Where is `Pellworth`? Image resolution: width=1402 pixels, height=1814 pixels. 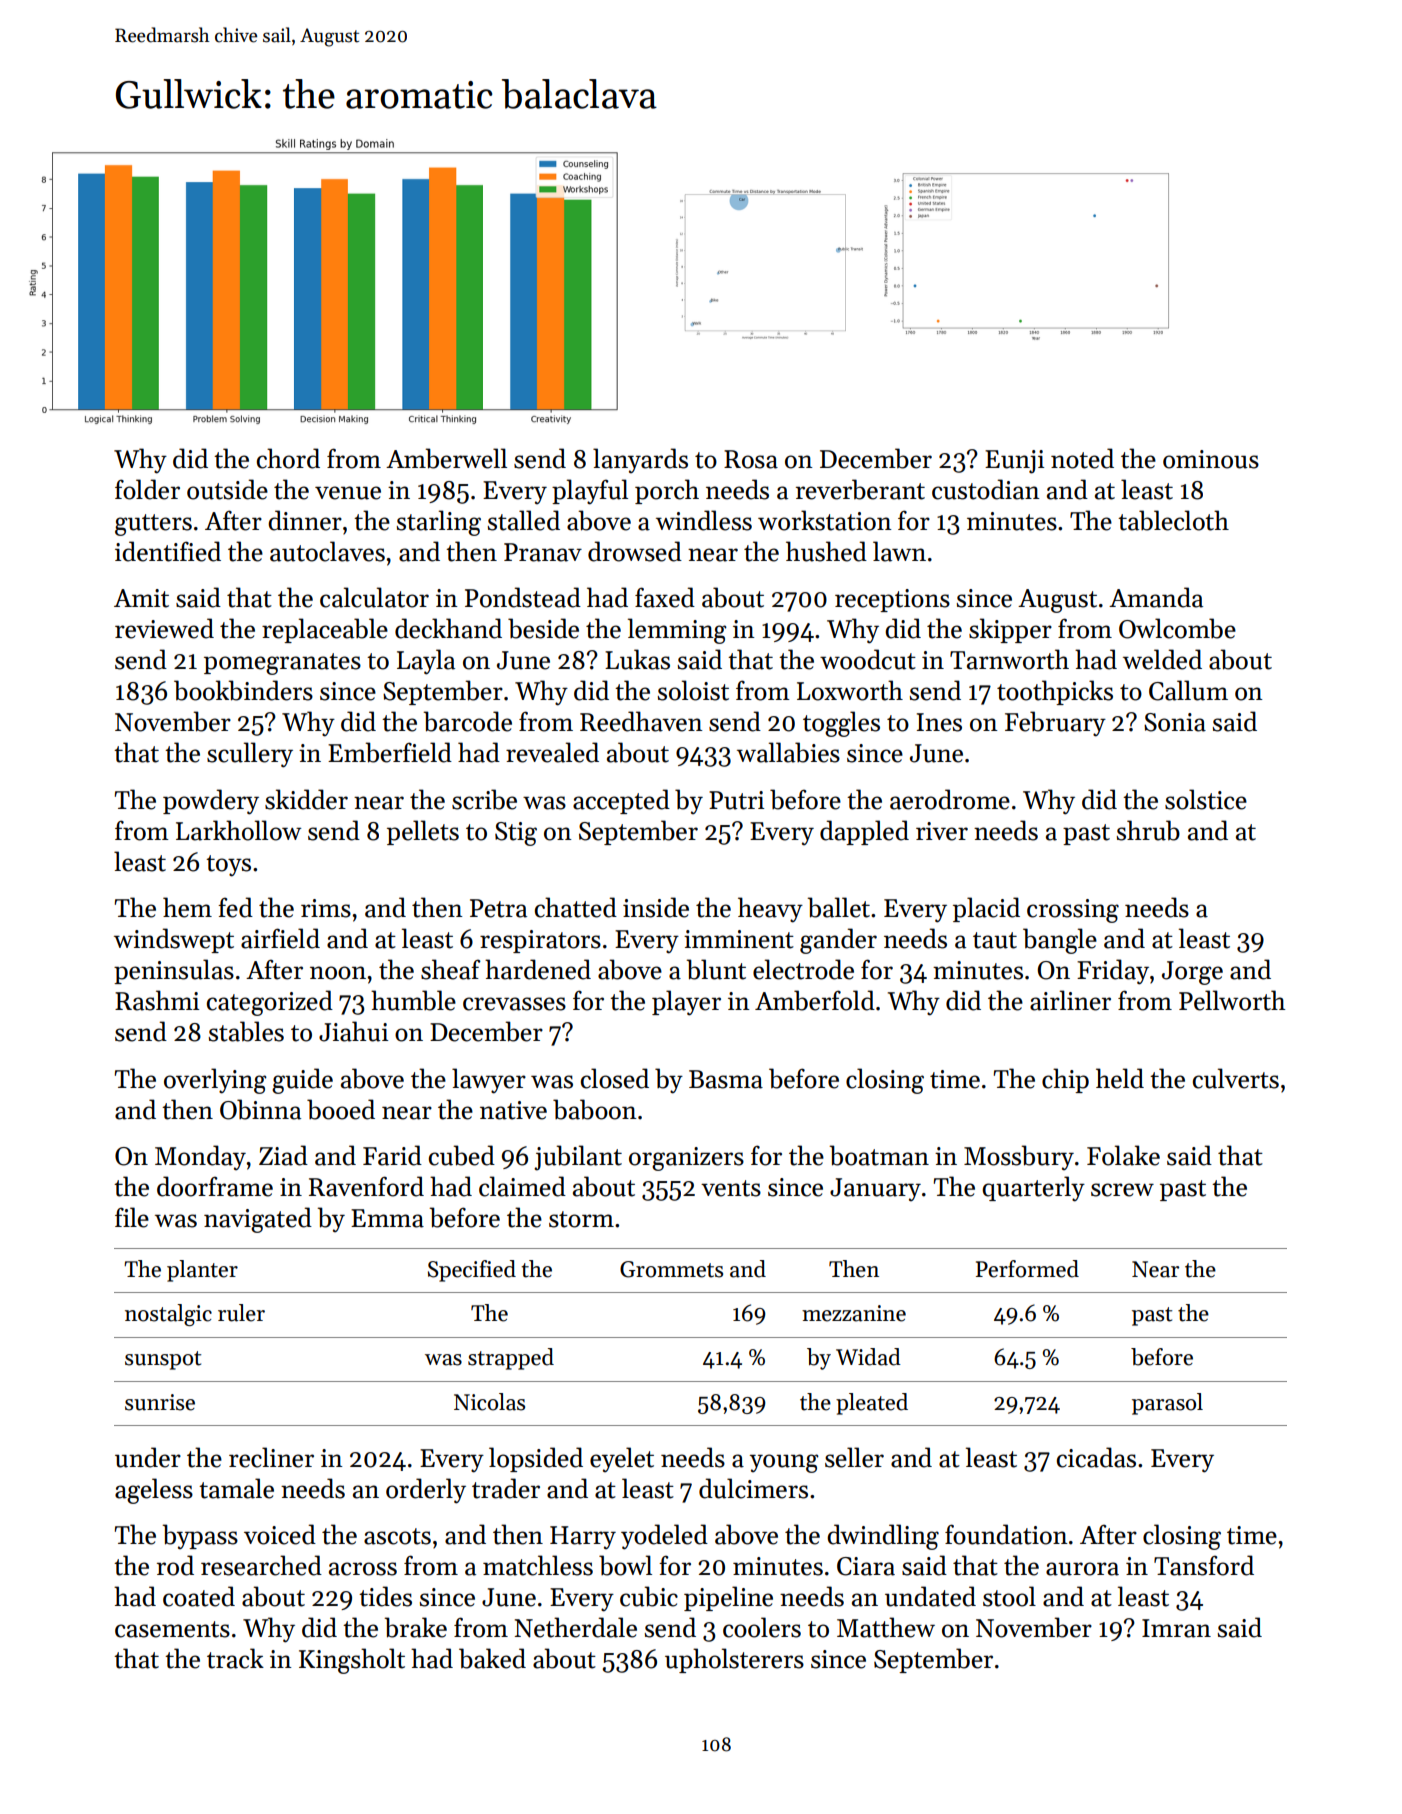
Pellworth is located at coordinates (1232, 1000).
